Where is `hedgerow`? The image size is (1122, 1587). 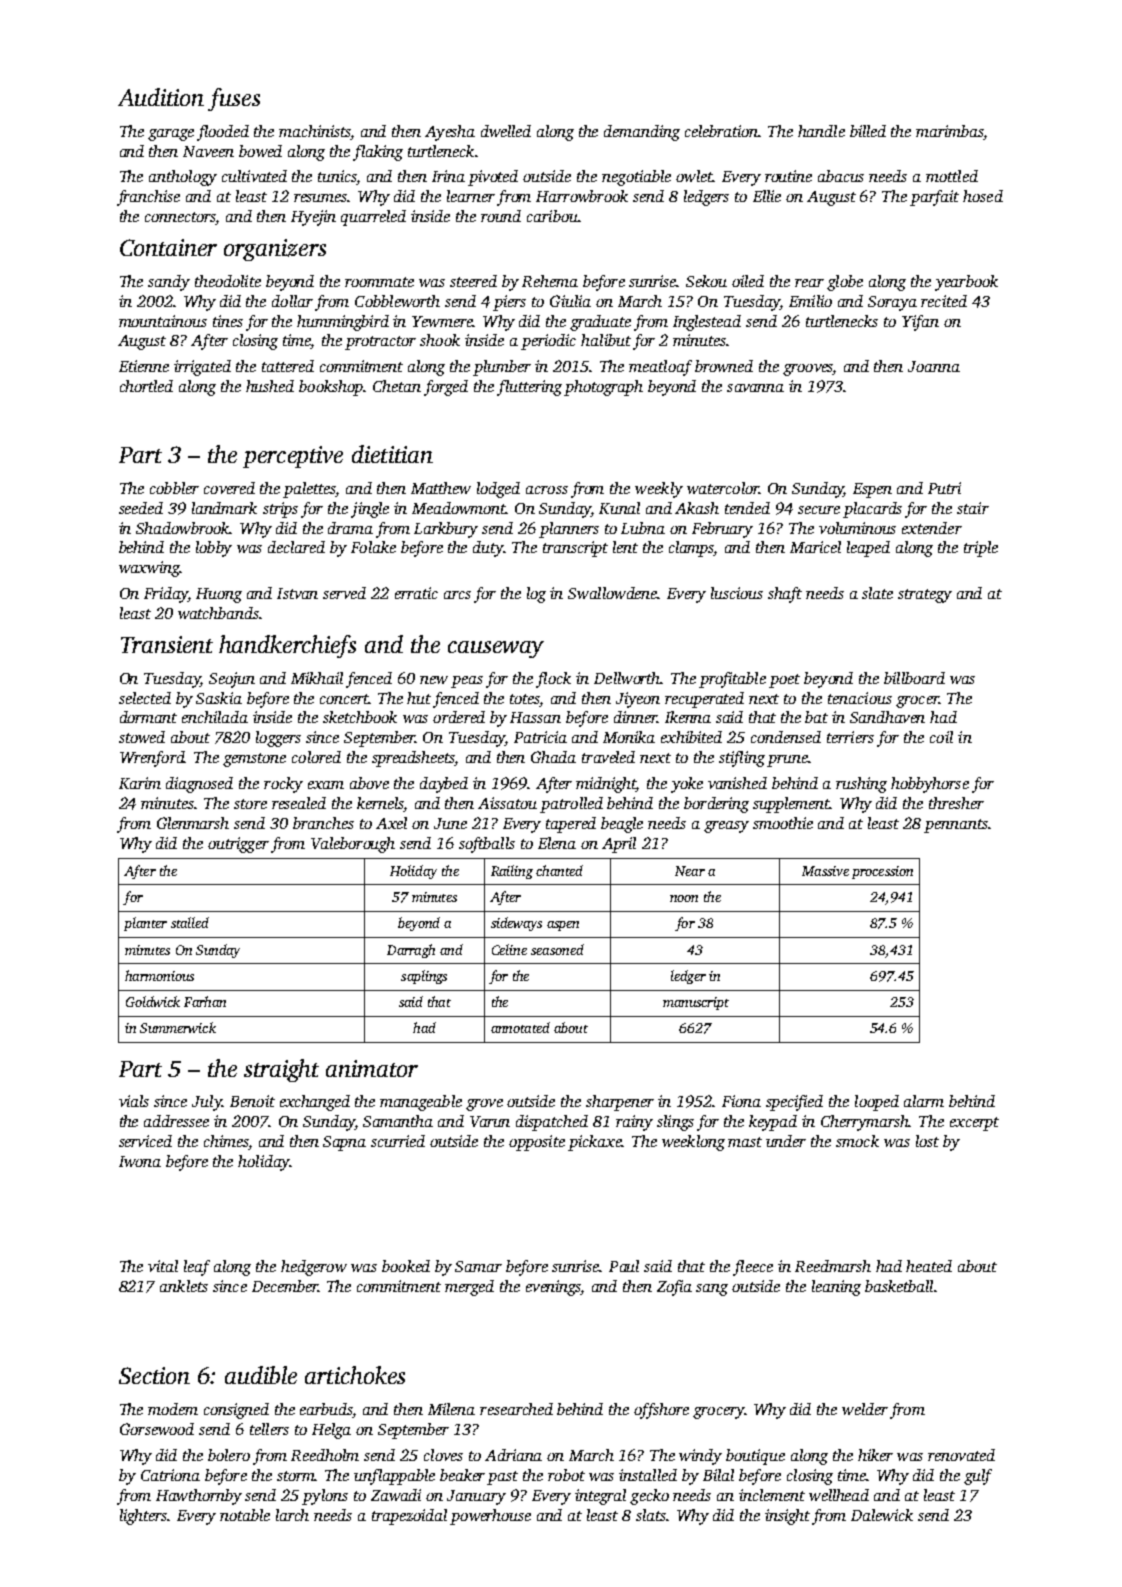 hedgerow is located at coordinates (314, 1268).
